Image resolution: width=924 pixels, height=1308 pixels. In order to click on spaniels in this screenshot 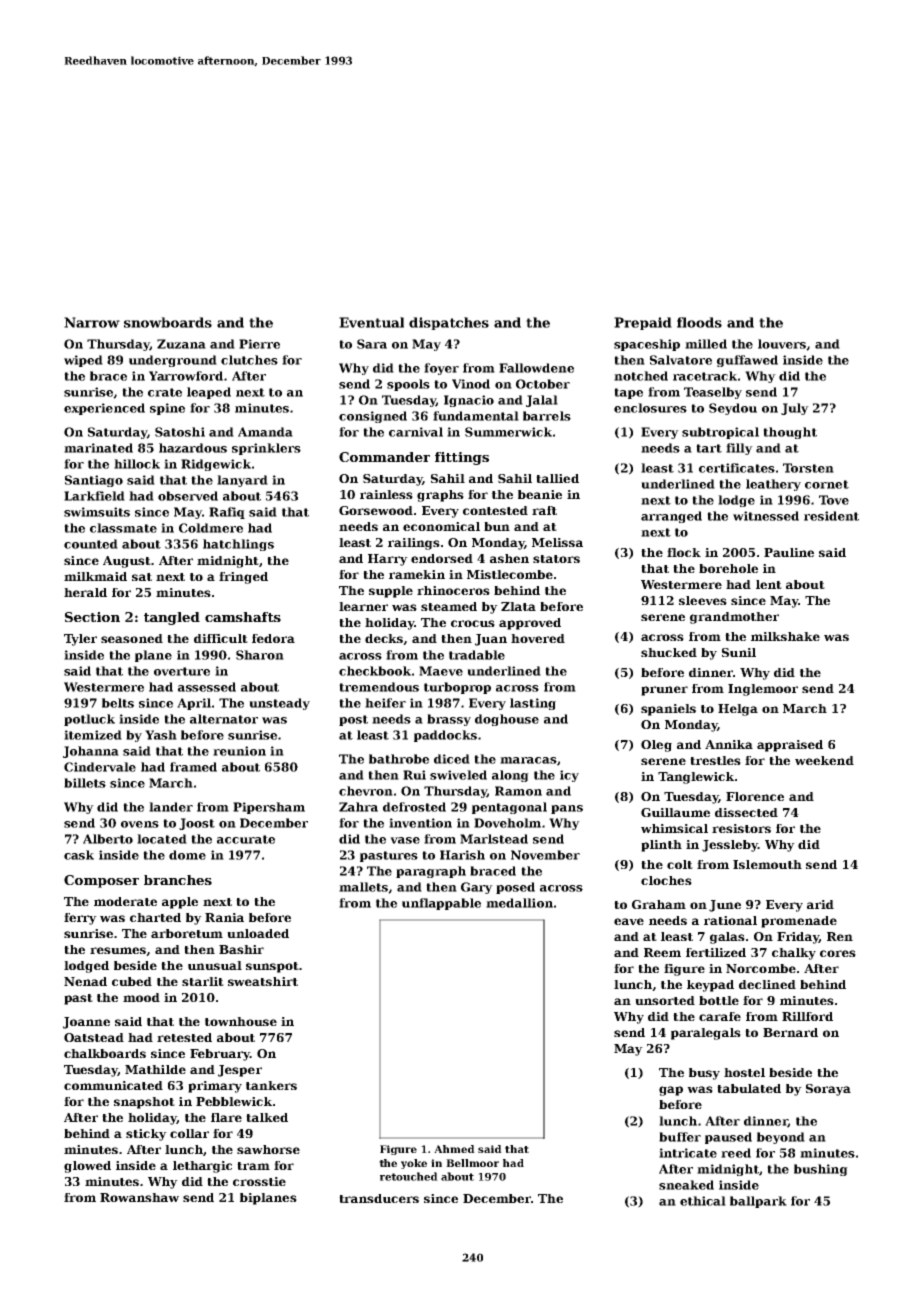, I will do `click(668, 710)`.
